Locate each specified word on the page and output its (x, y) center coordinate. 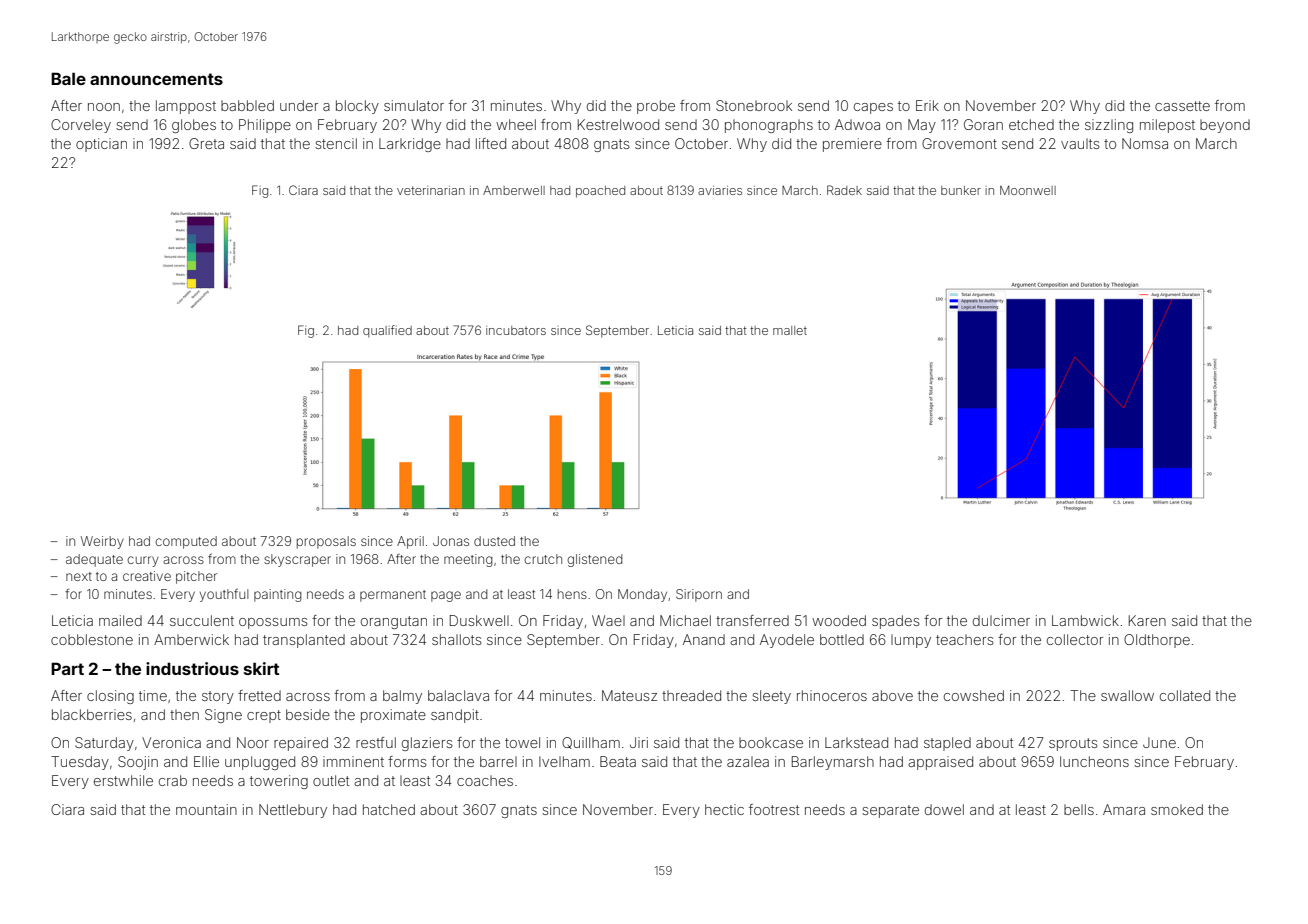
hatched (389, 809)
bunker (961, 190)
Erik (927, 105)
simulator (414, 105)
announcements (156, 79)
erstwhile (123, 780)
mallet (790, 330)
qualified (387, 331)
